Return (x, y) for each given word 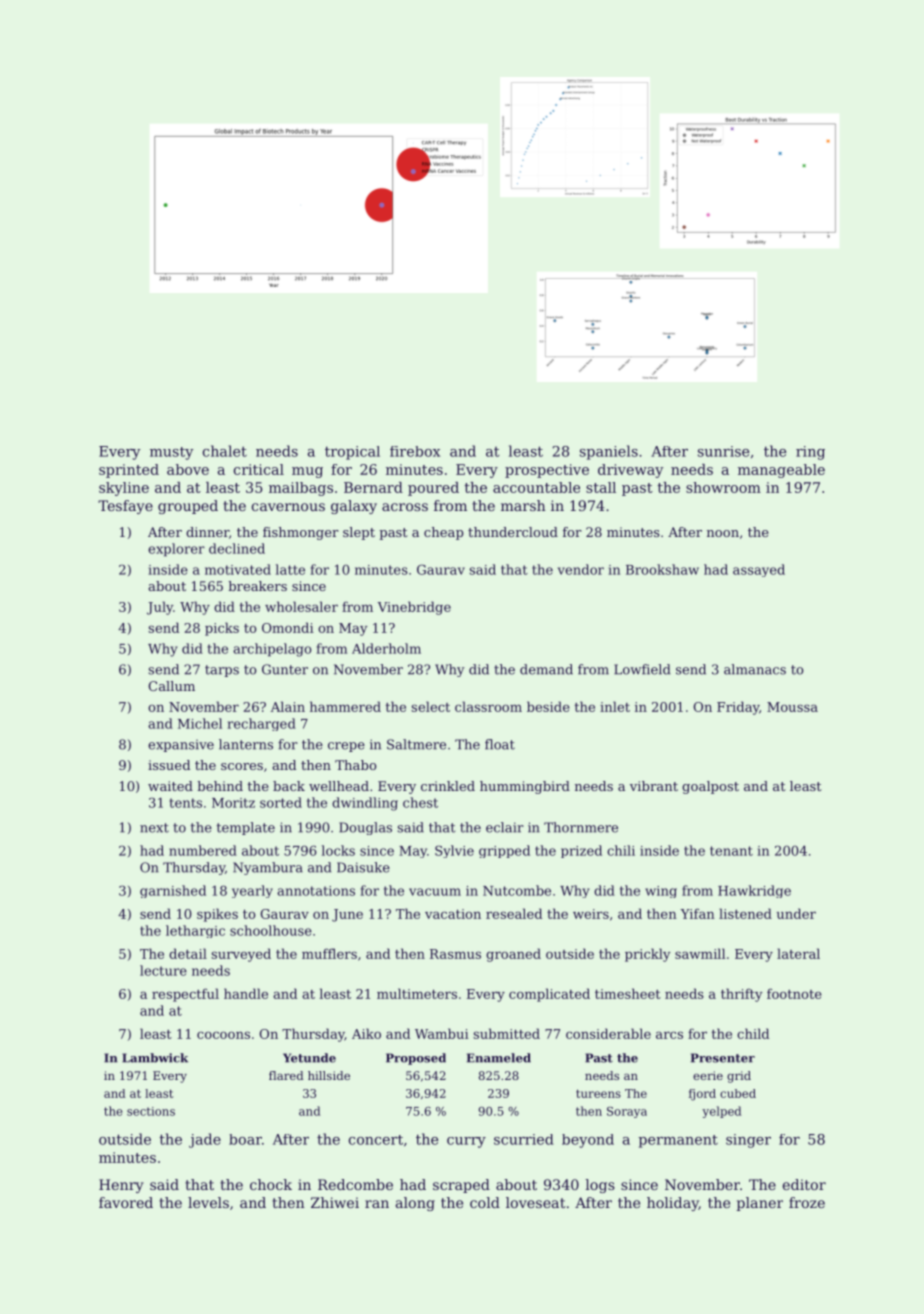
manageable (781, 471)
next (154, 828)
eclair (505, 827)
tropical (352, 453)
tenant (731, 851)
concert (376, 1140)
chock (271, 1184)
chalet (225, 451)
